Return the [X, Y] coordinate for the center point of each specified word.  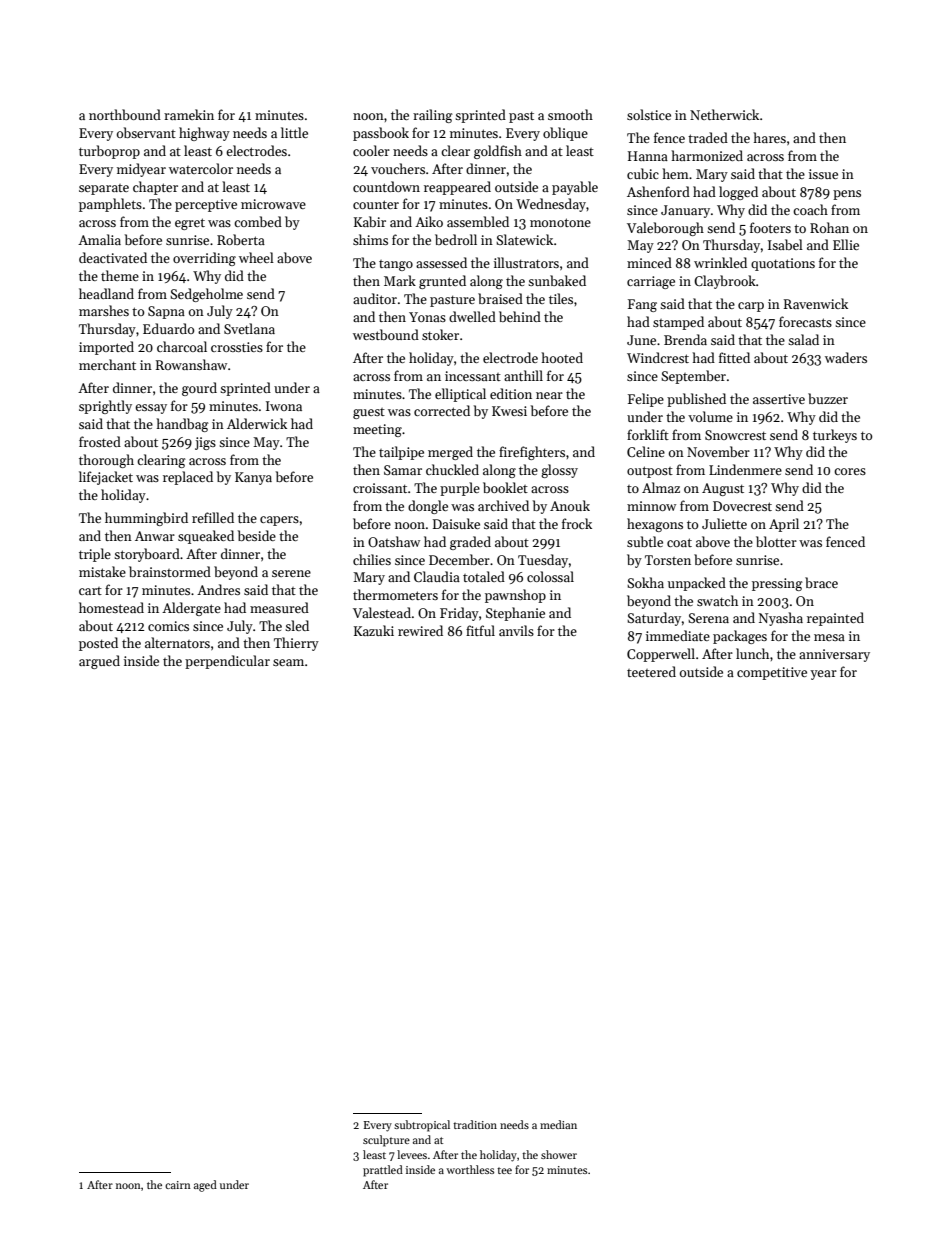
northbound [125, 114]
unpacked [697, 584]
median [558, 1124]
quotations [783, 264]
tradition [475, 1124]
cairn [178, 1185]
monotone [560, 222]
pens [847, 195]
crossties [237, 347]
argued [99, 662]
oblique [565, 134]
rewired [420, 630]
